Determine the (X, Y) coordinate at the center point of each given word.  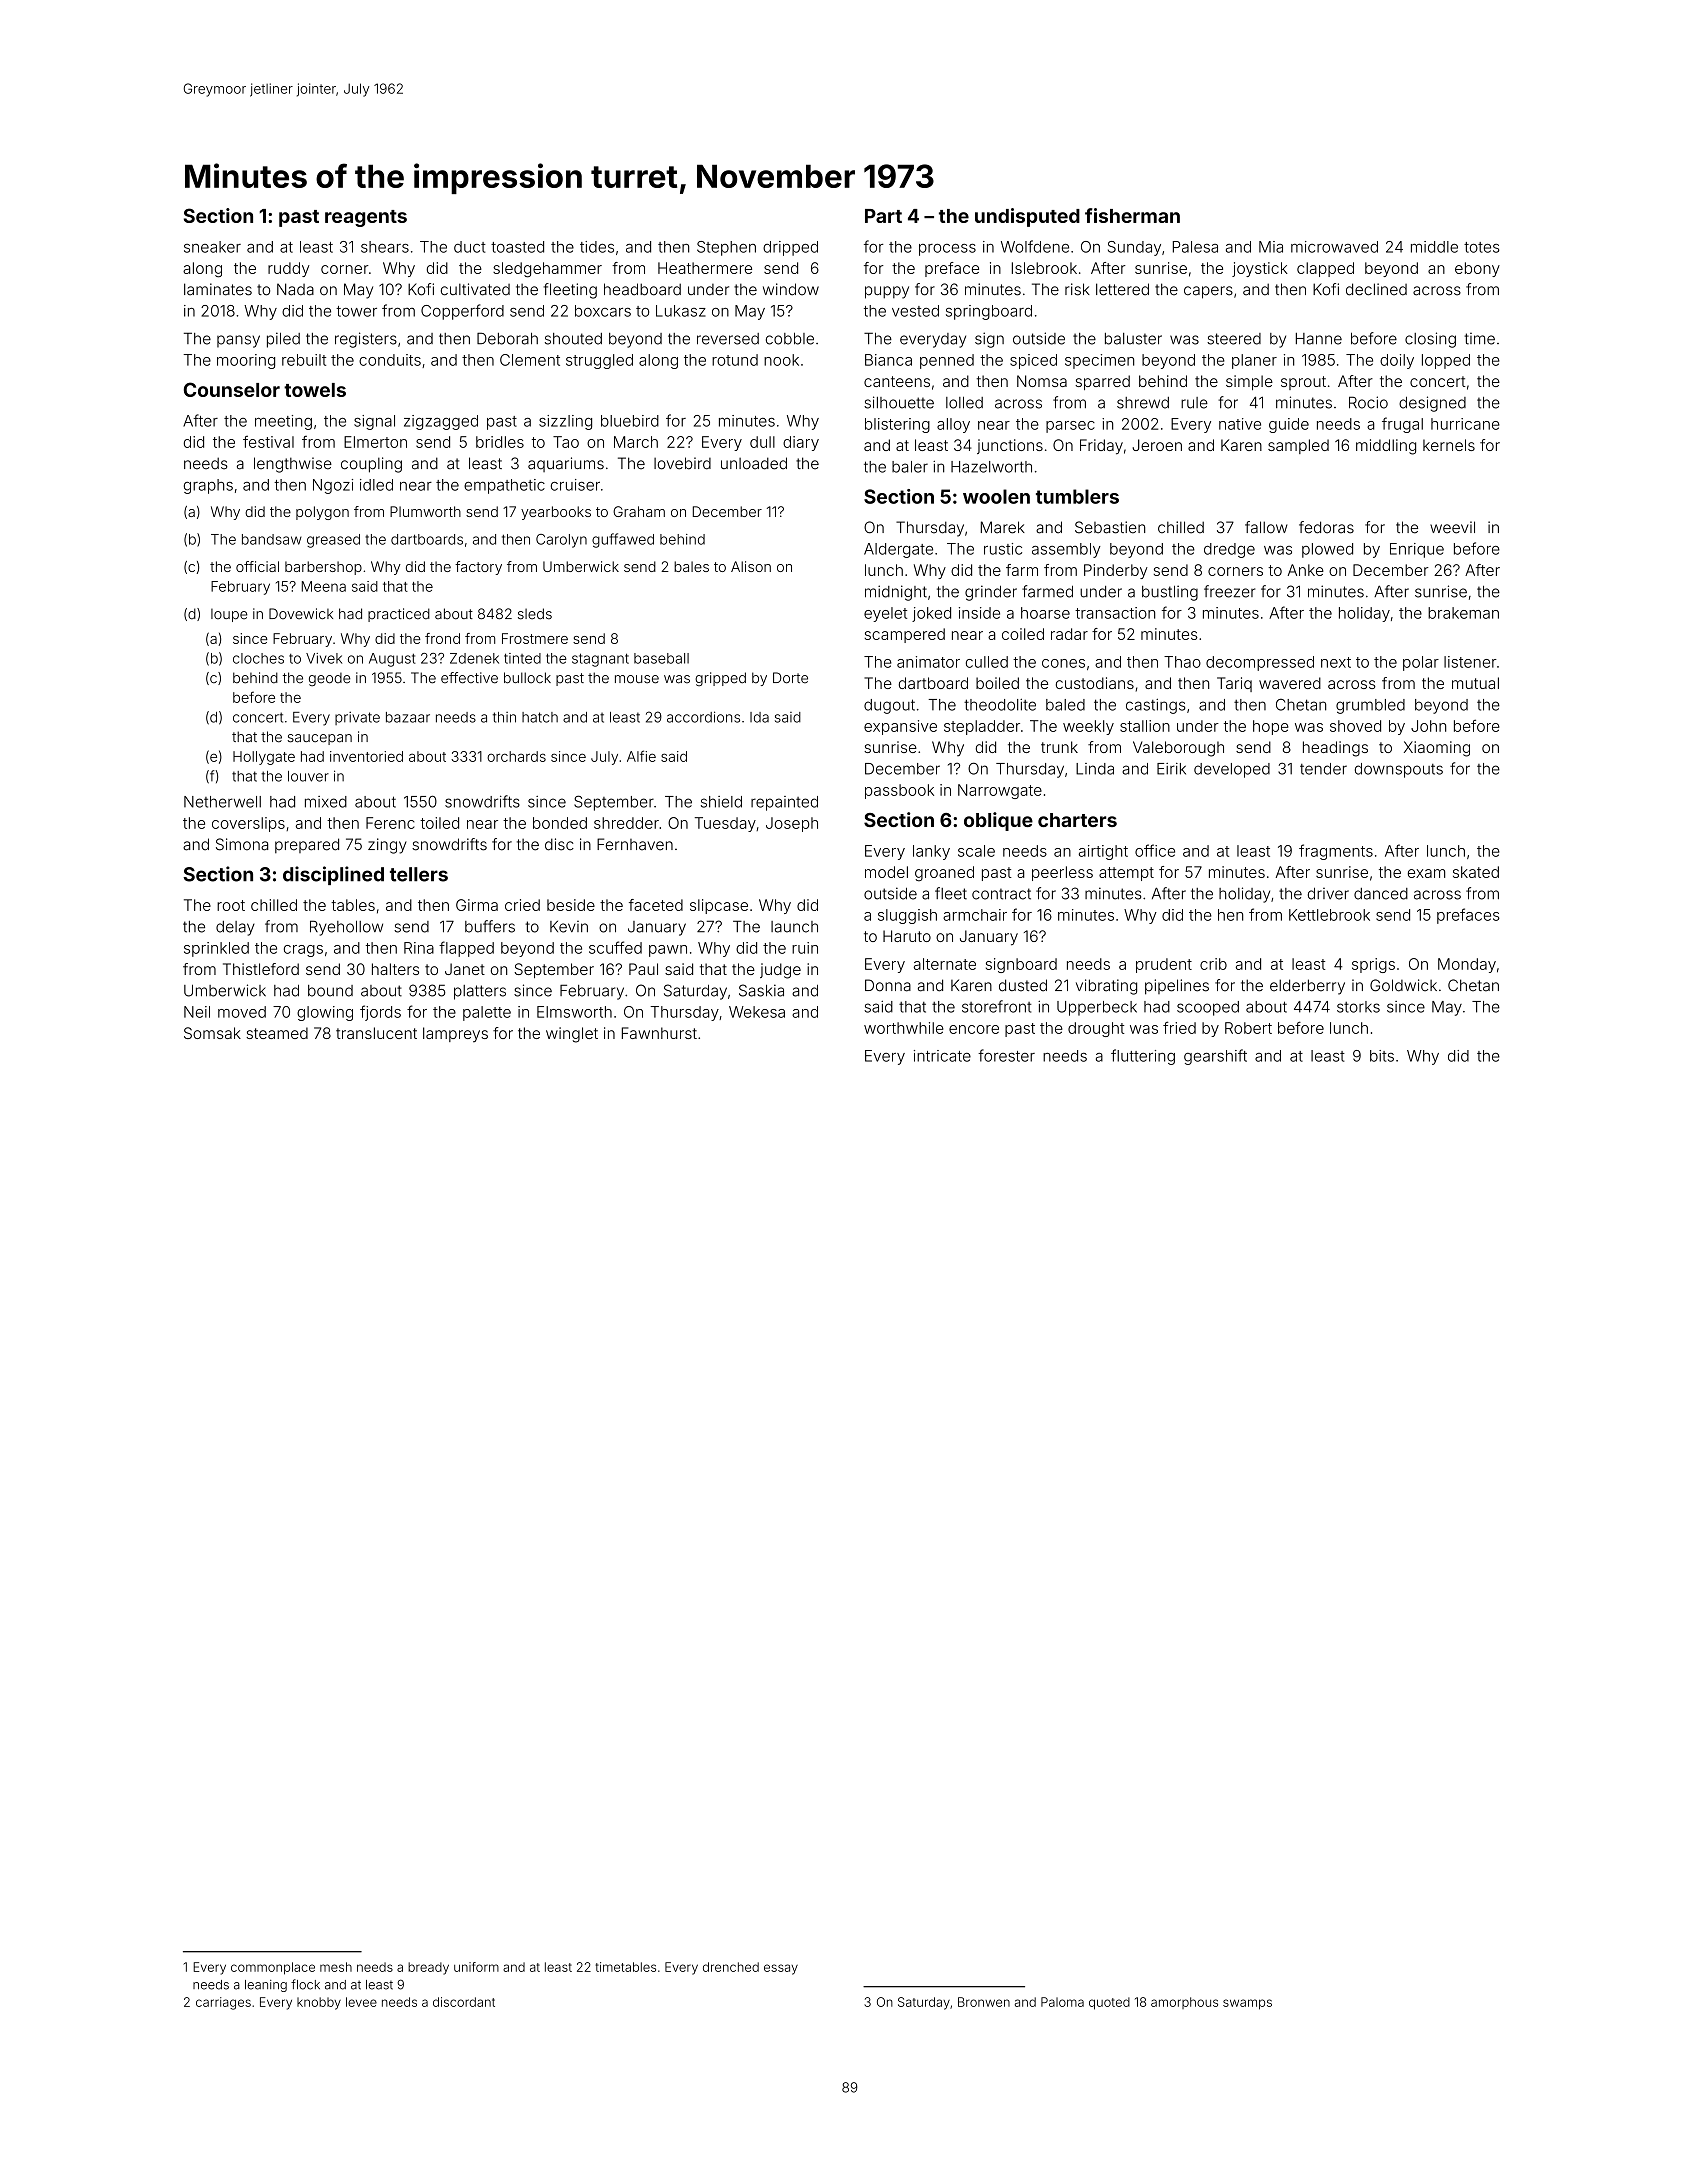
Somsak (212, 1033)
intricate (942, 1056)
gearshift (1215, 1057)
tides (597, 247)
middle (1434, 247)
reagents (366, 218)
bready (428, 1968)
